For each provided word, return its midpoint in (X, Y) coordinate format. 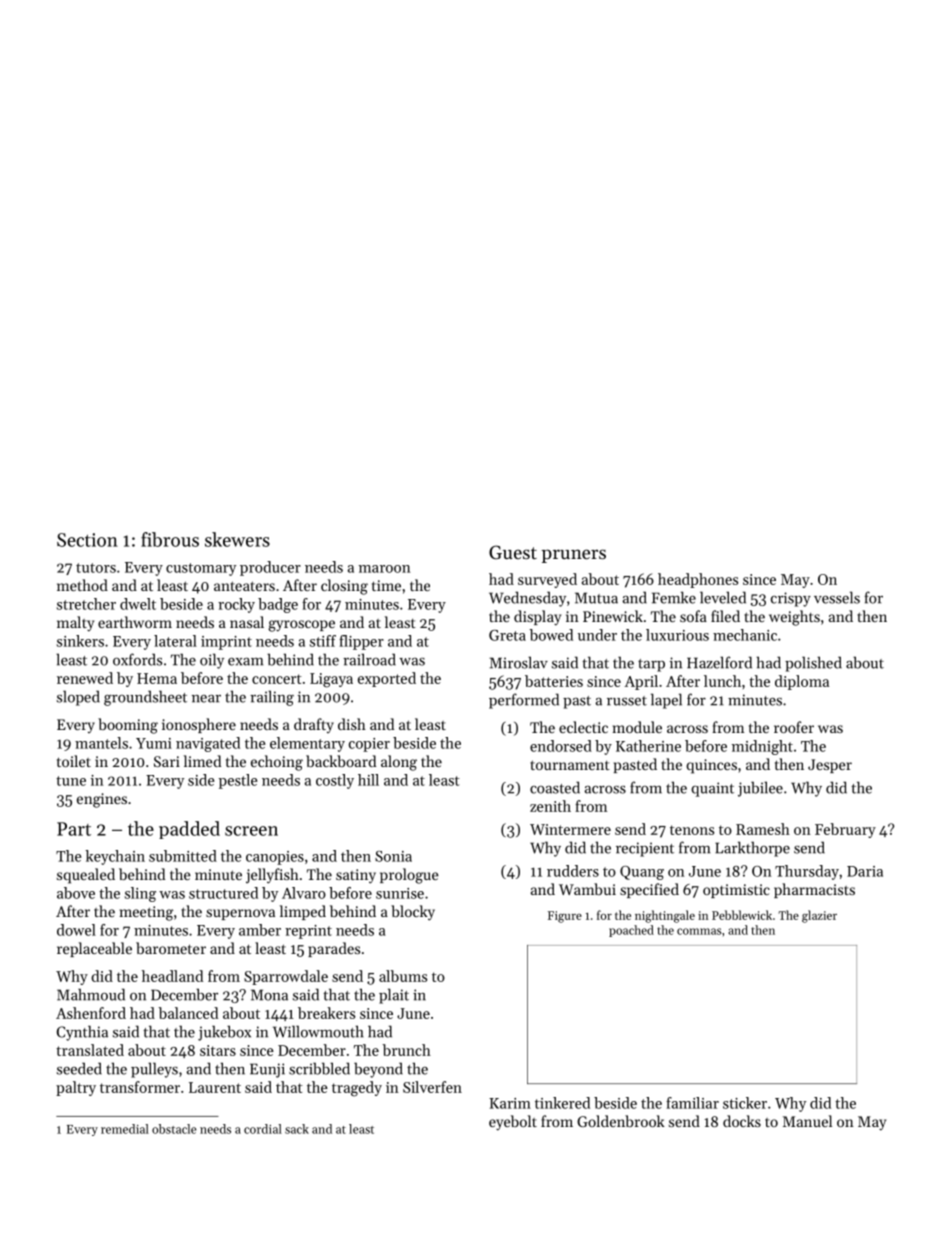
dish (352, 724)
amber (260, 930)
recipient (645, 849)
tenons (692, 830)
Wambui (587, 889)
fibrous (170, 539)
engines (102, 800)
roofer (794, 727)
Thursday (807, 872)
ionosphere (199, 725)
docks (742, 1121)
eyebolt (513, 1123)
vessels (837, 597)
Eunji (267, 1070)
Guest (513, 552)
